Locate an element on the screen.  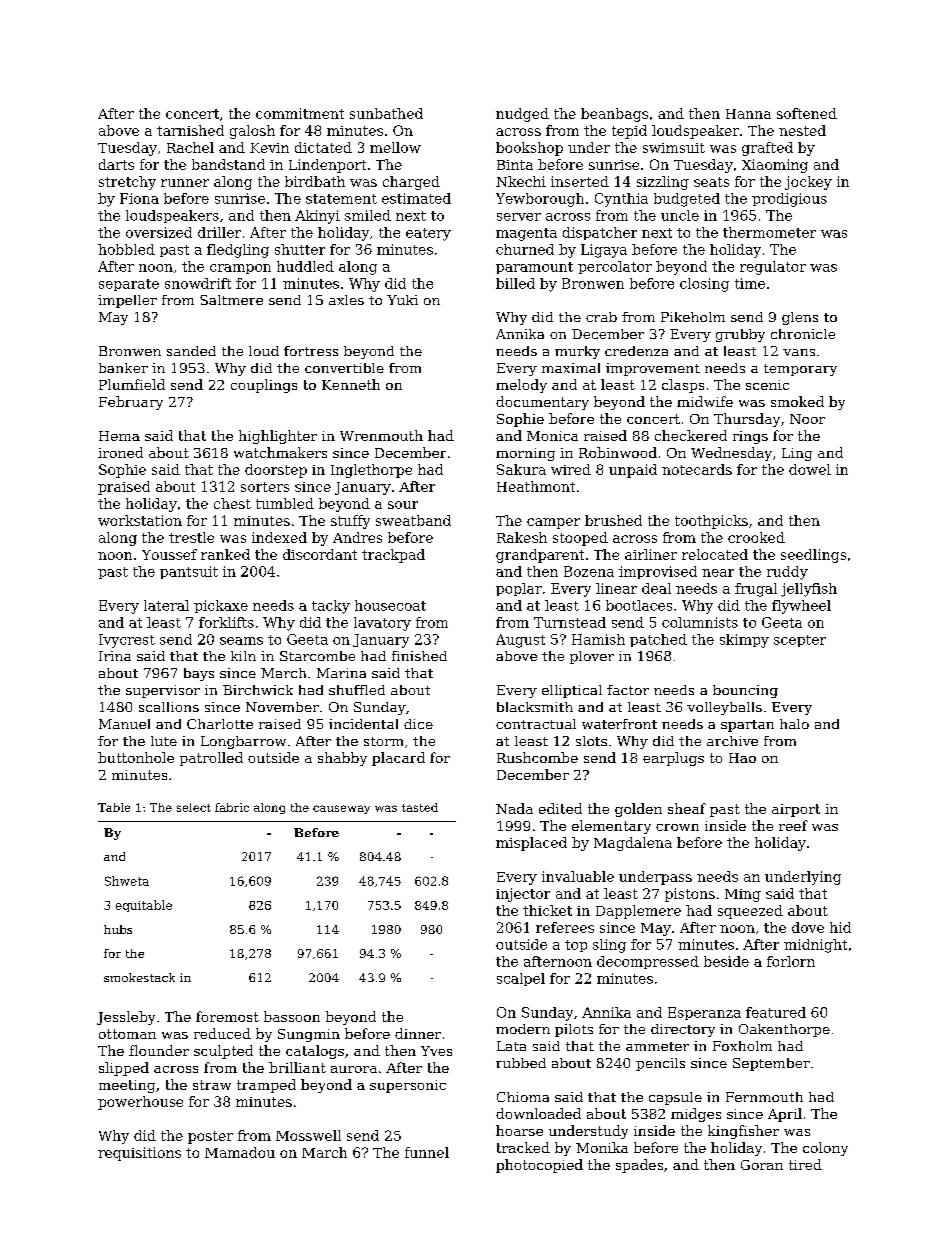
nudged is located at coordinates (522, 115).
